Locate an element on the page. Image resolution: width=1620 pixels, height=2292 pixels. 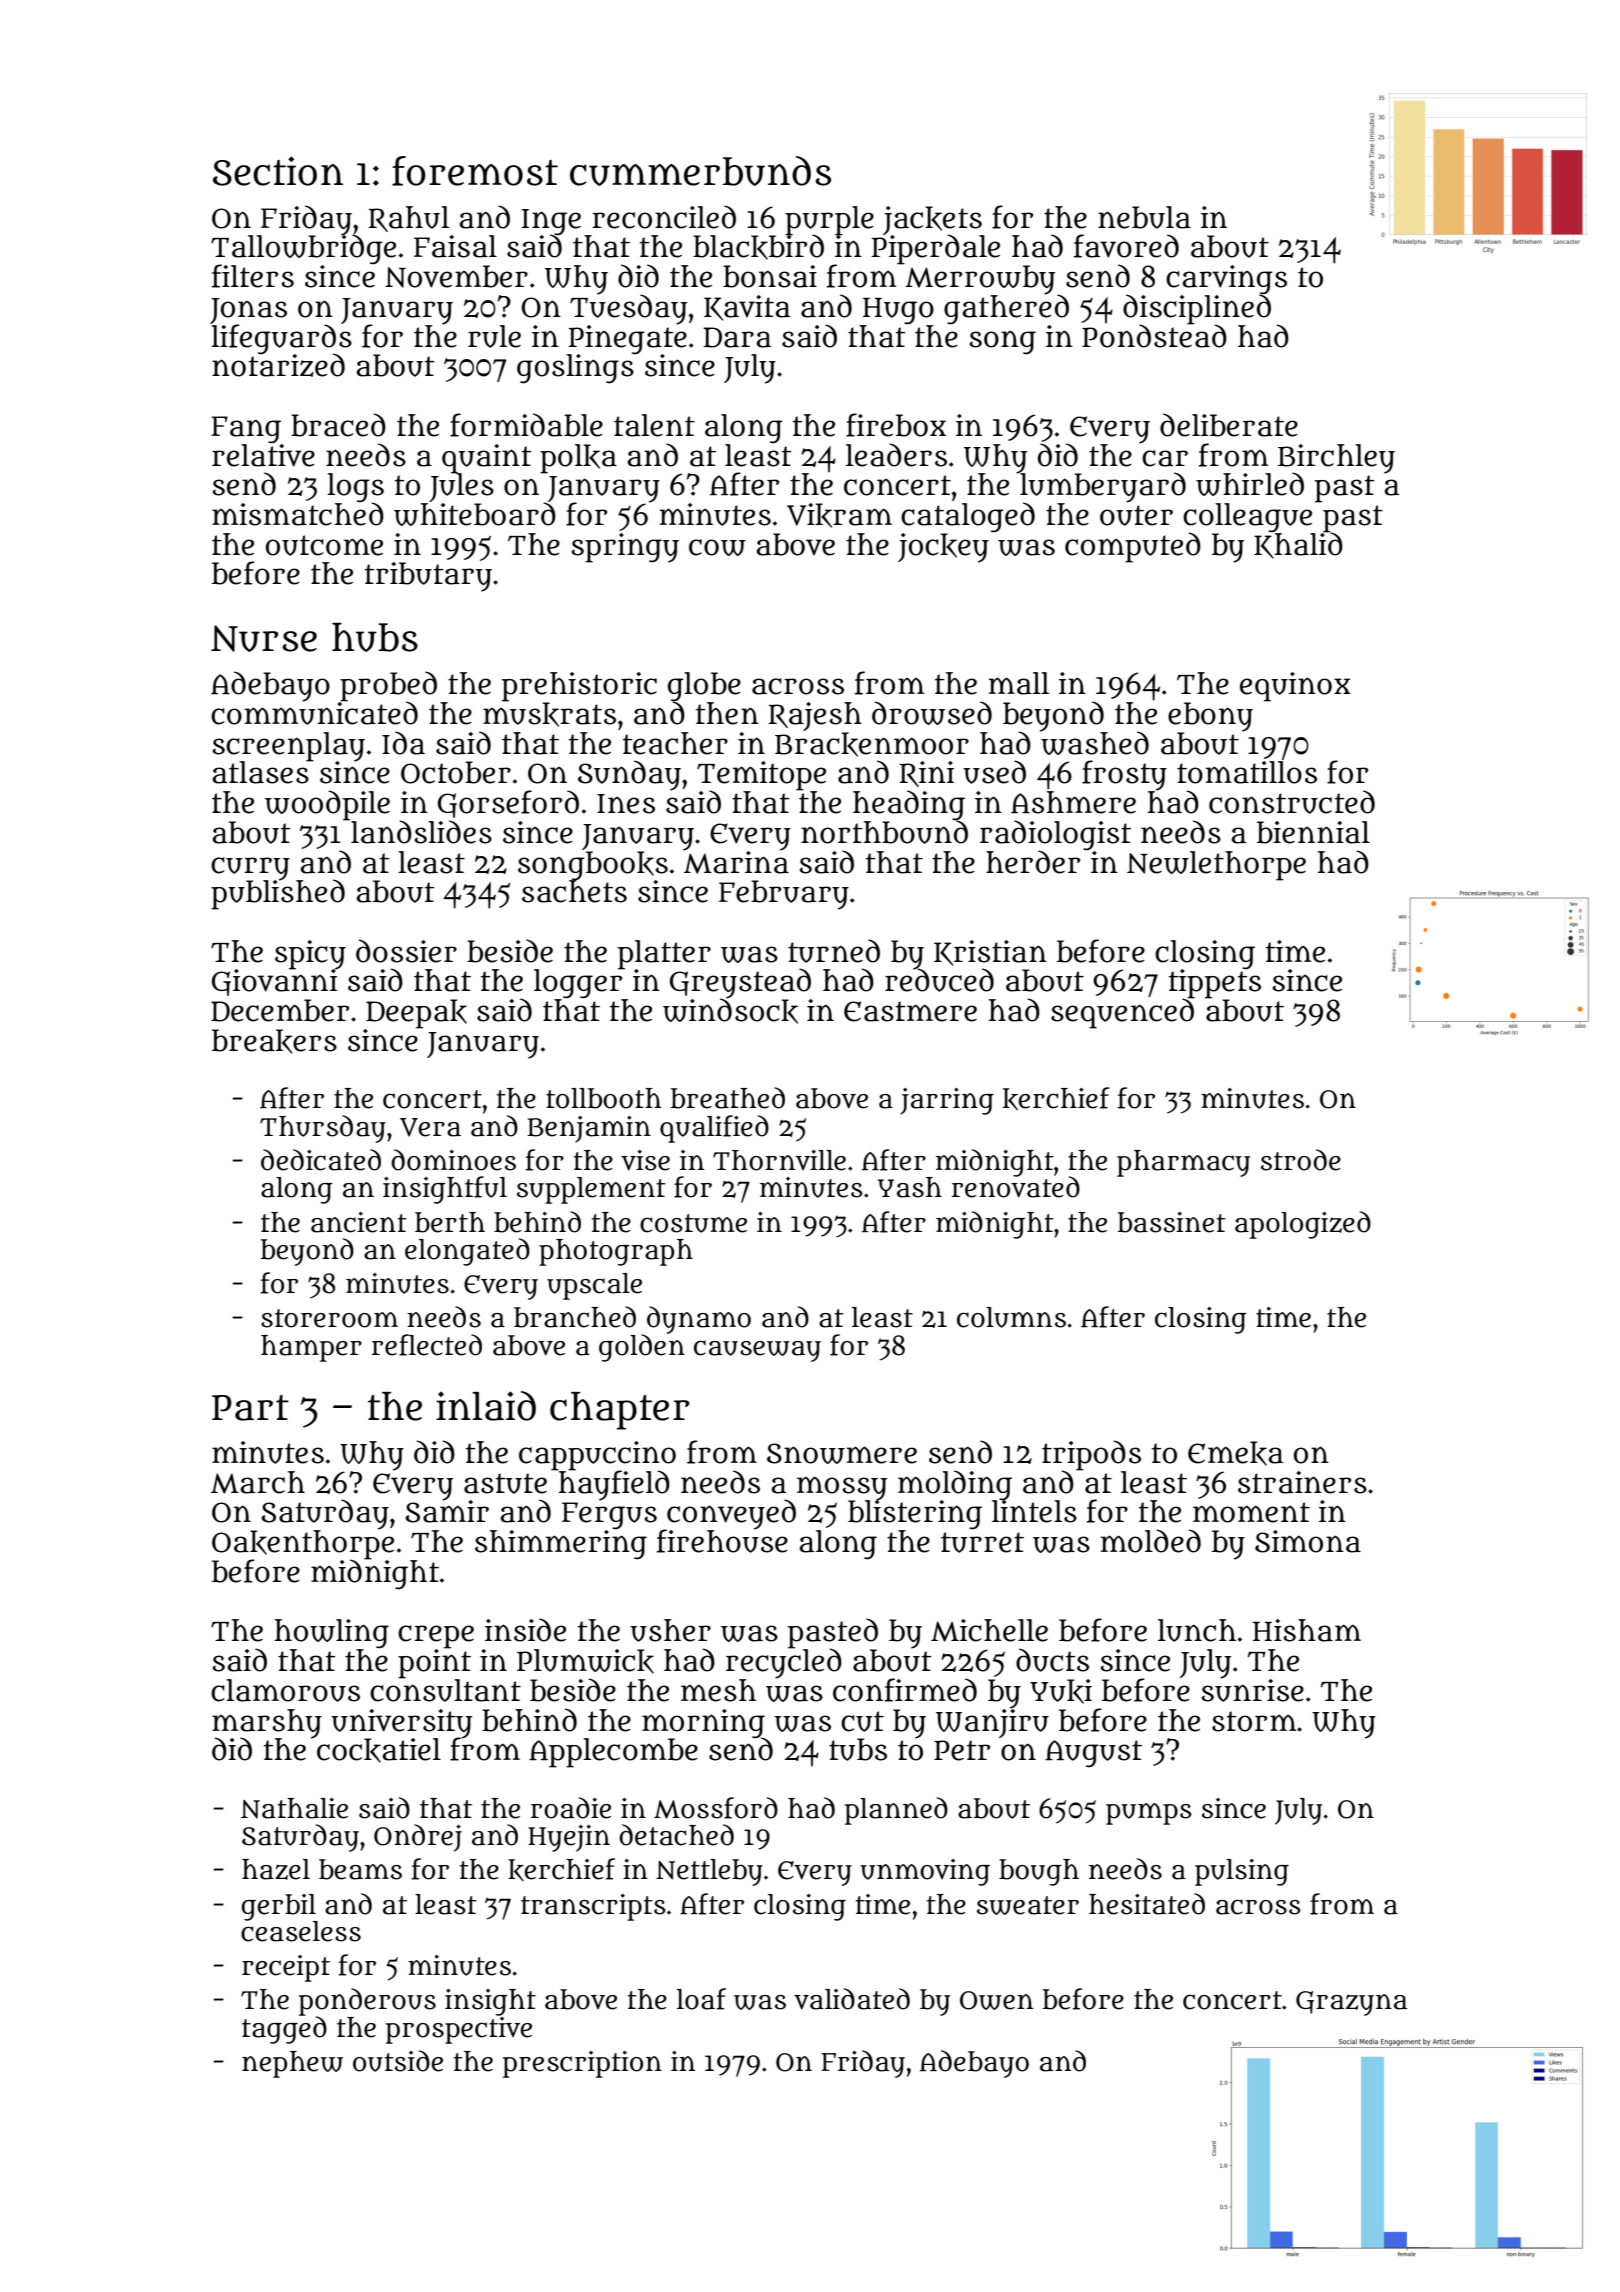
Simona is located at coordinates (1308, 1541).
